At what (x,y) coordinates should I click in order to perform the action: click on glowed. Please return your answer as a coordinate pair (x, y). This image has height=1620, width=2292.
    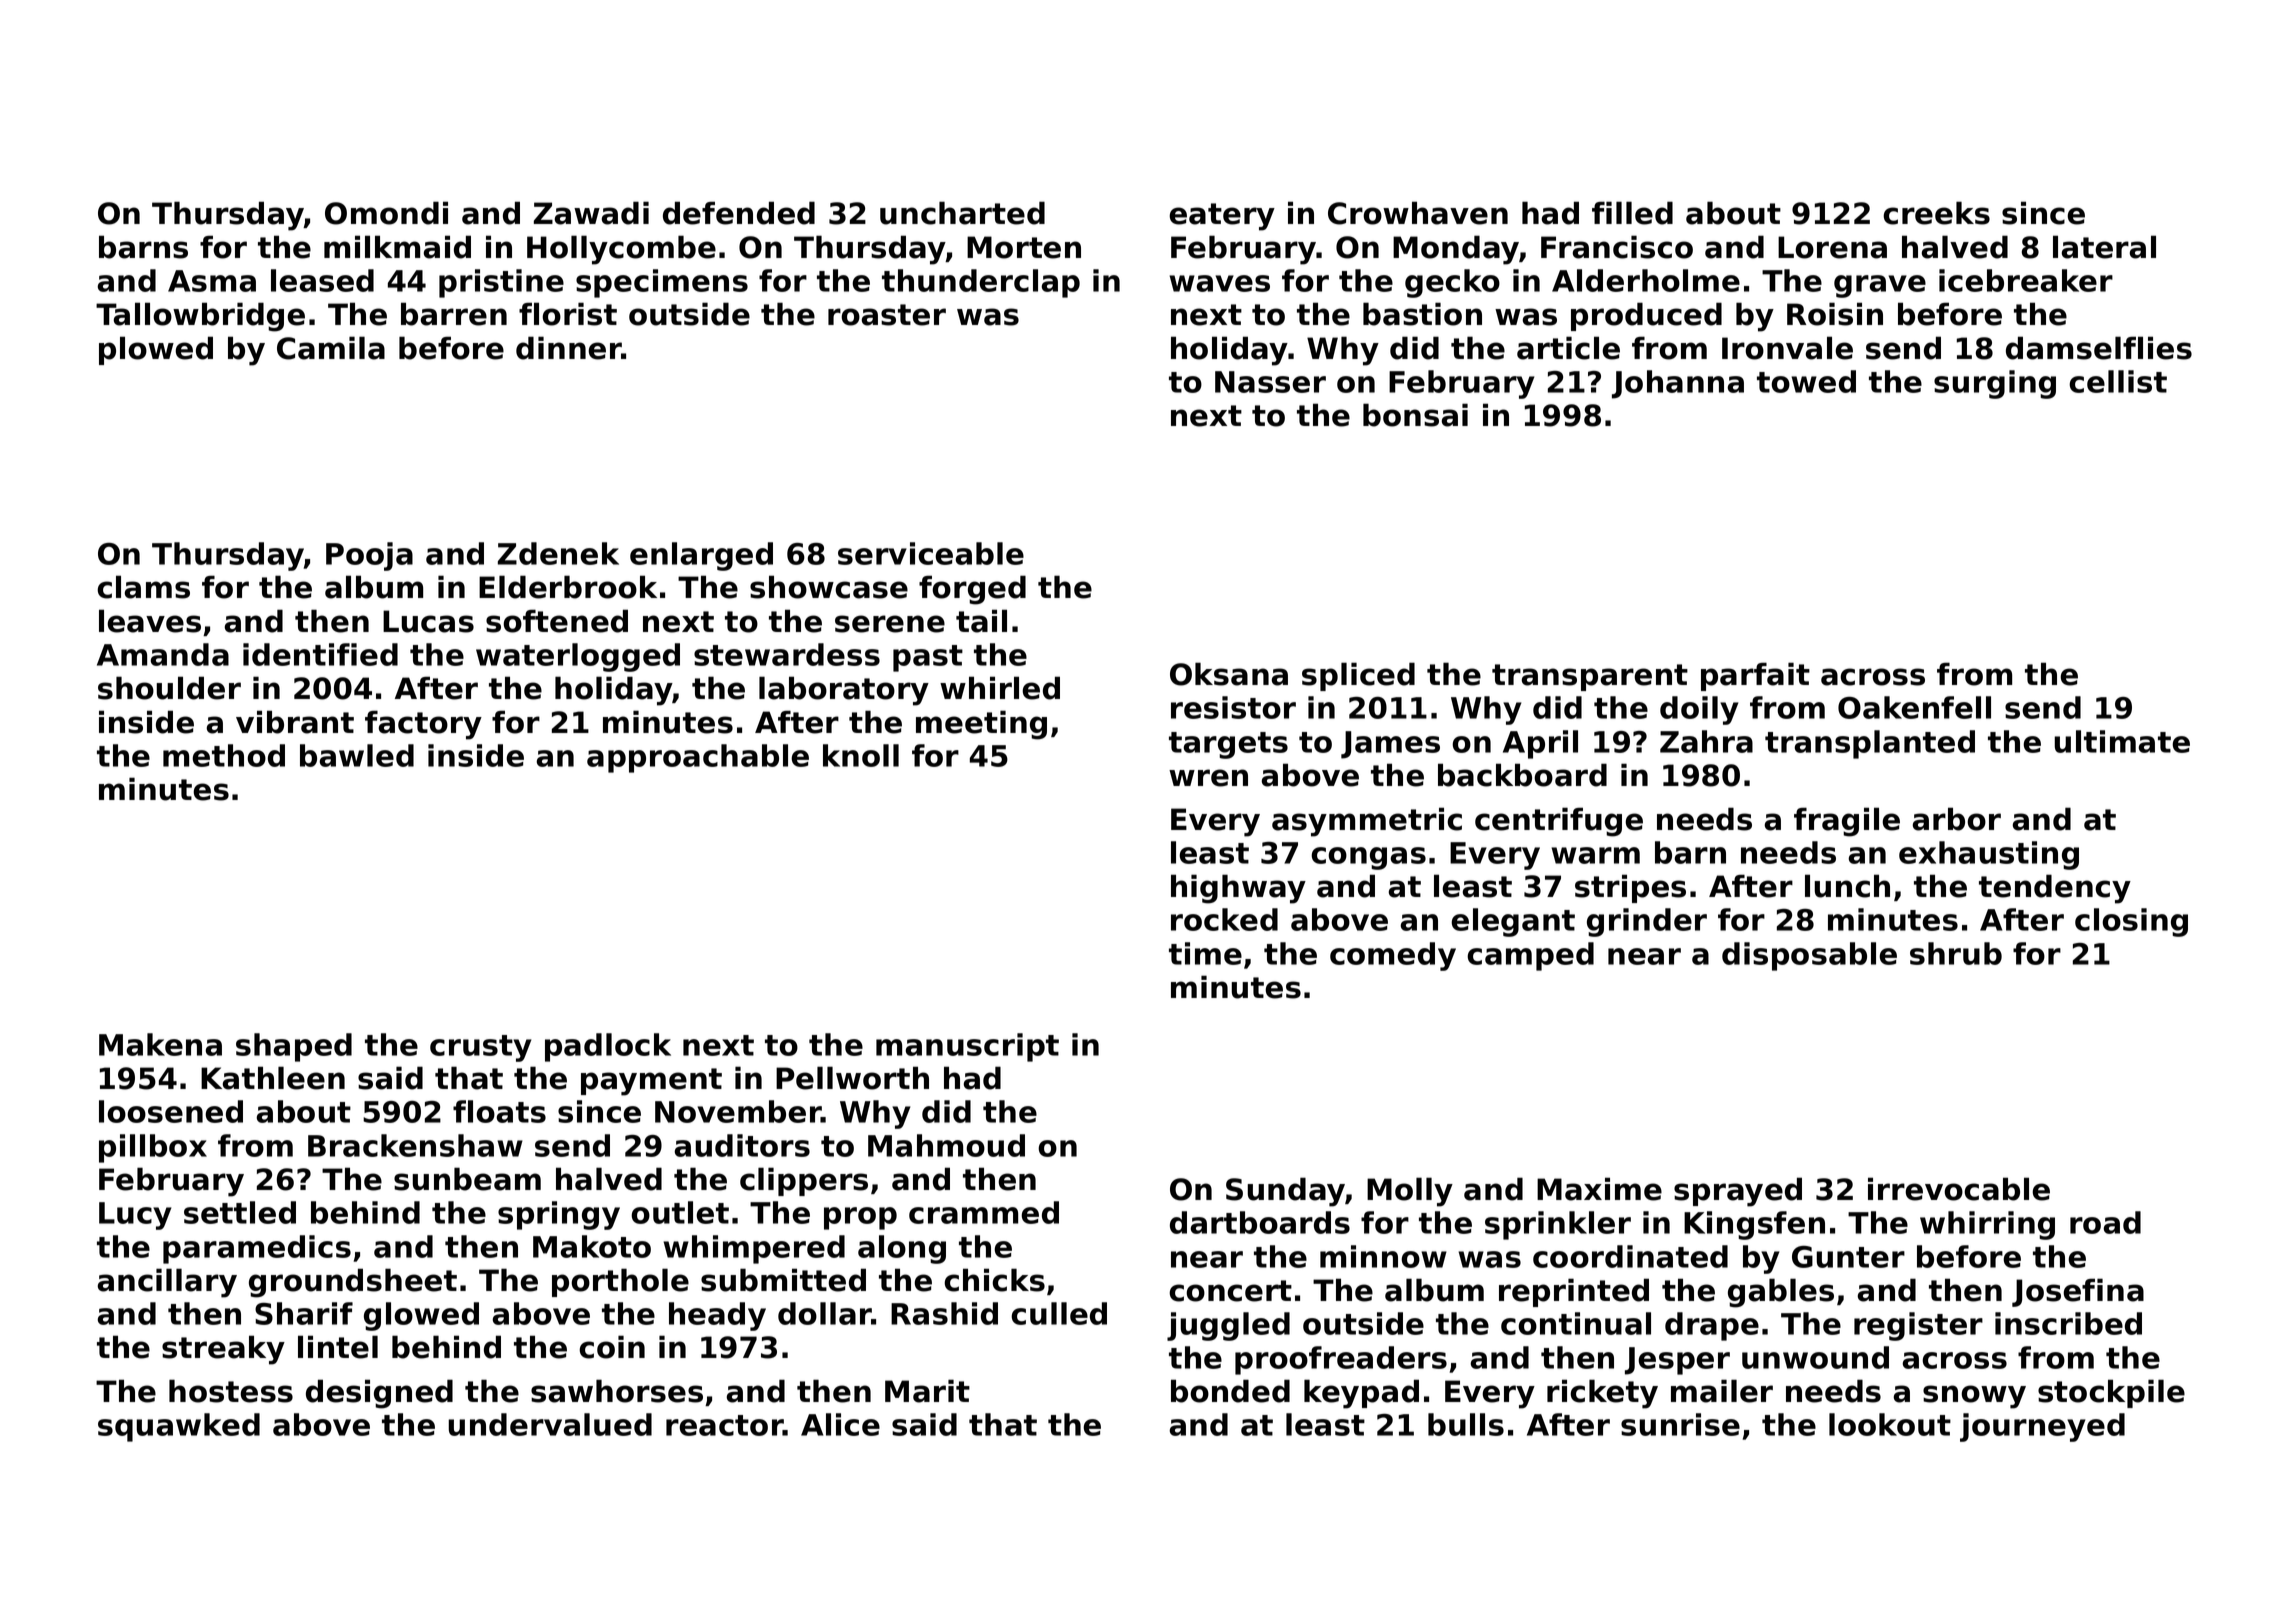
    Looking at the image, I should click on (421, 1316).
